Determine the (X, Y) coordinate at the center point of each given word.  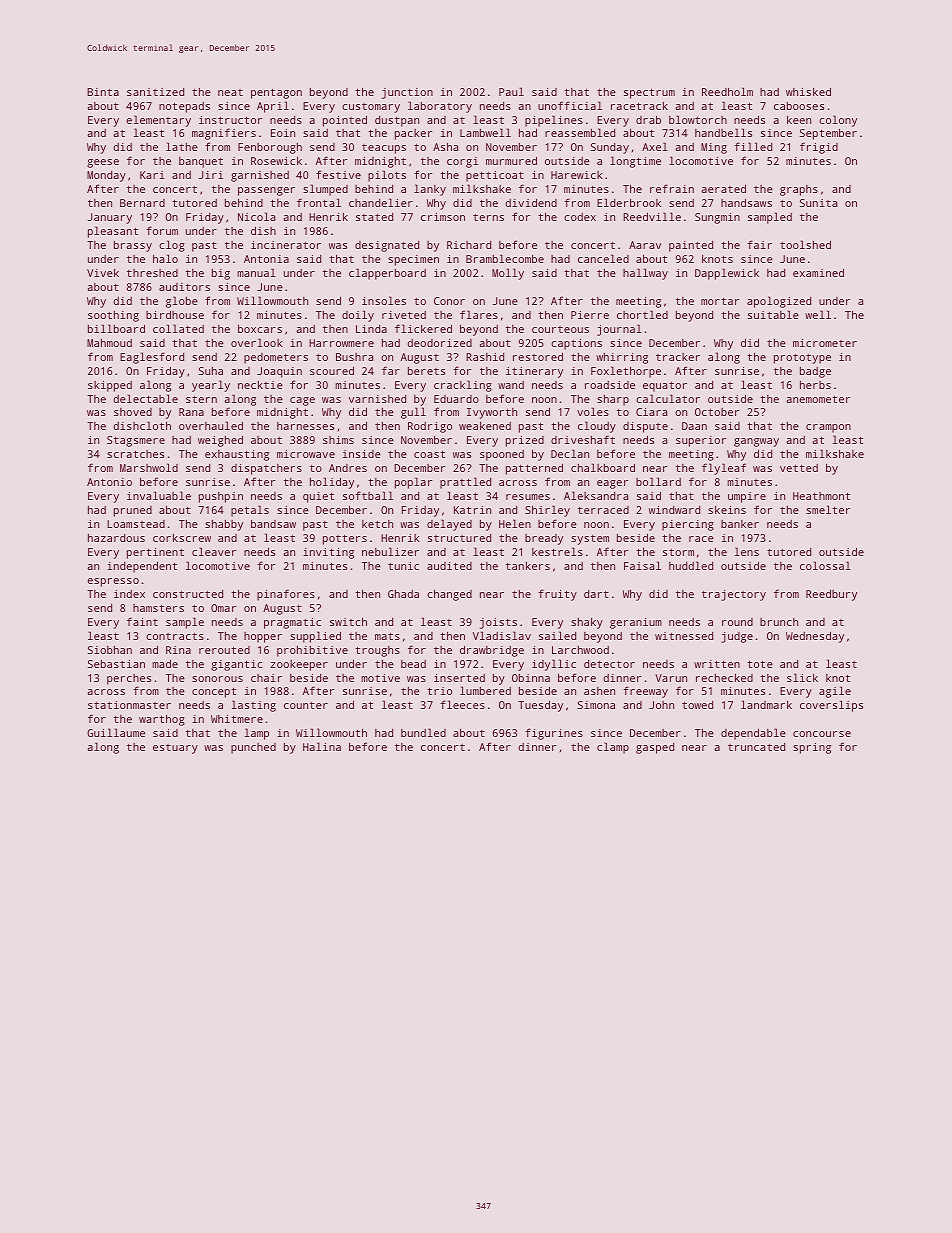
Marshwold (149, 467)
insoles (384, 300)
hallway (645, 274)
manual (256, 272)
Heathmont (821, 496)
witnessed (684, 636)
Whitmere (237, 719)
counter (306, 705)
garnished (260, 176)
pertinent (155, 553)
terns (488, 217)
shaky (587, 623)
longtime (635, 162)
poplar (413, 483)
